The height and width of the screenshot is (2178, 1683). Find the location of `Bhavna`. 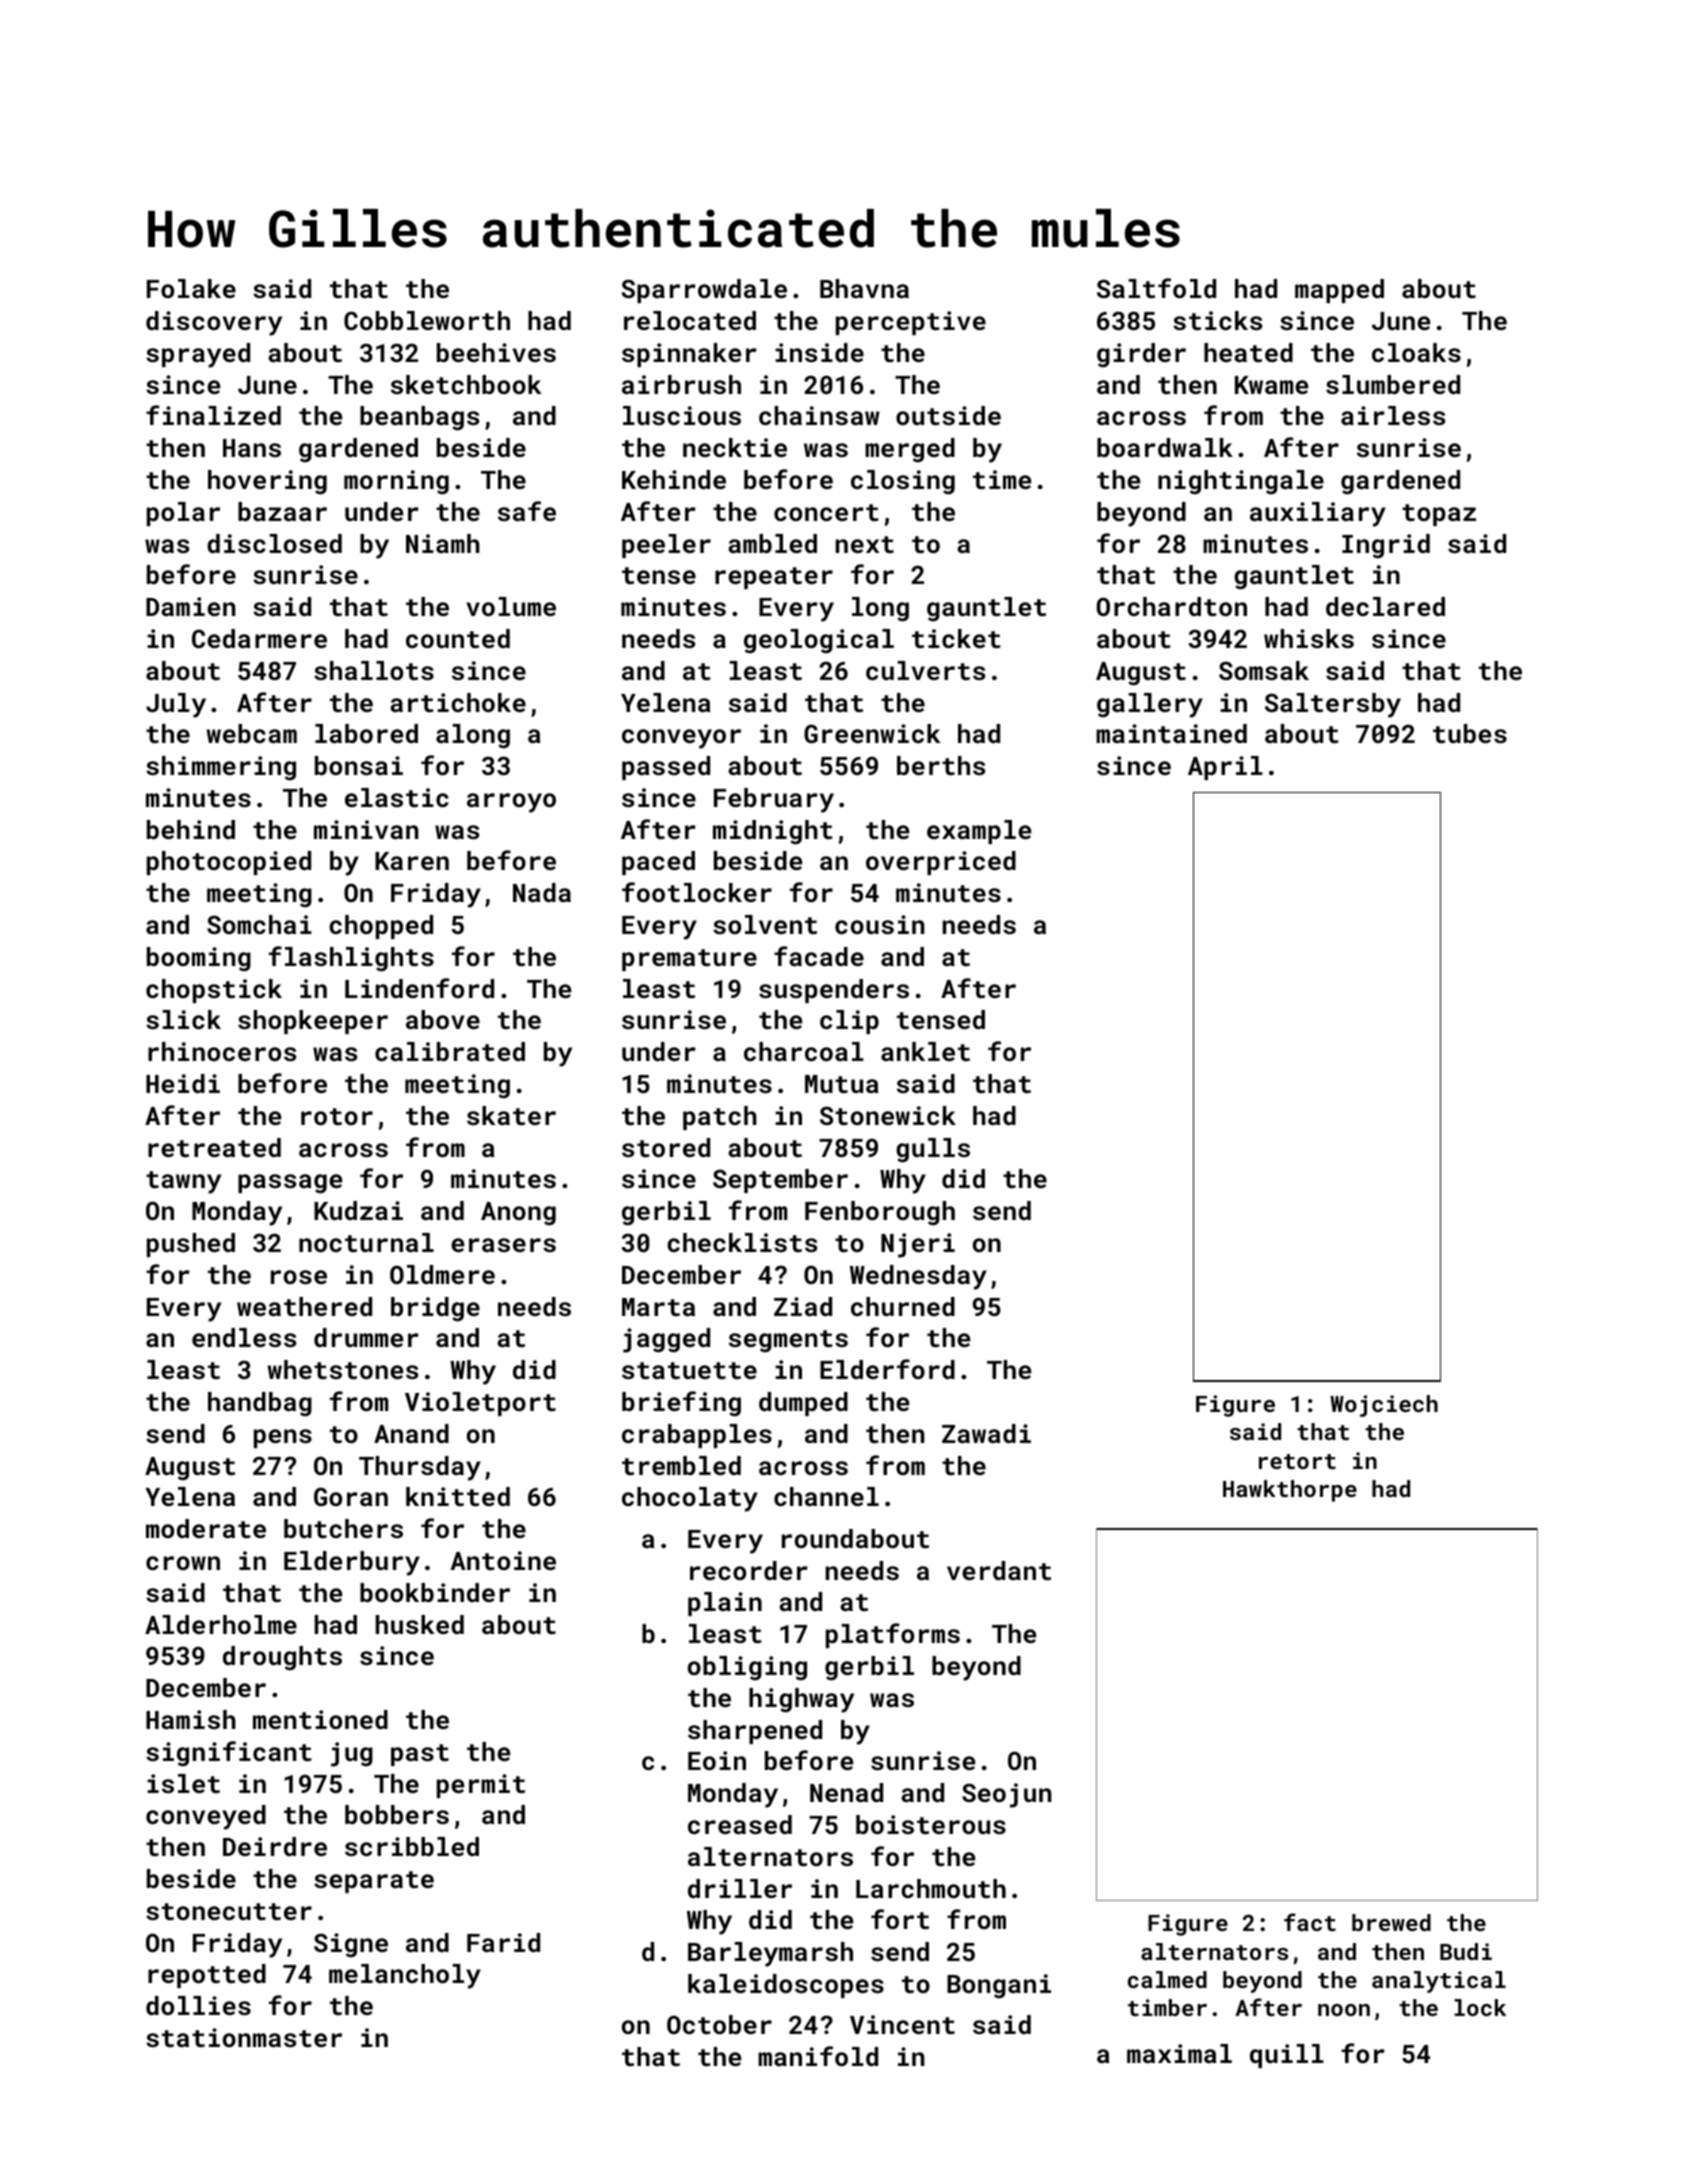

Bhavna is located at coordinates (864, 288).
